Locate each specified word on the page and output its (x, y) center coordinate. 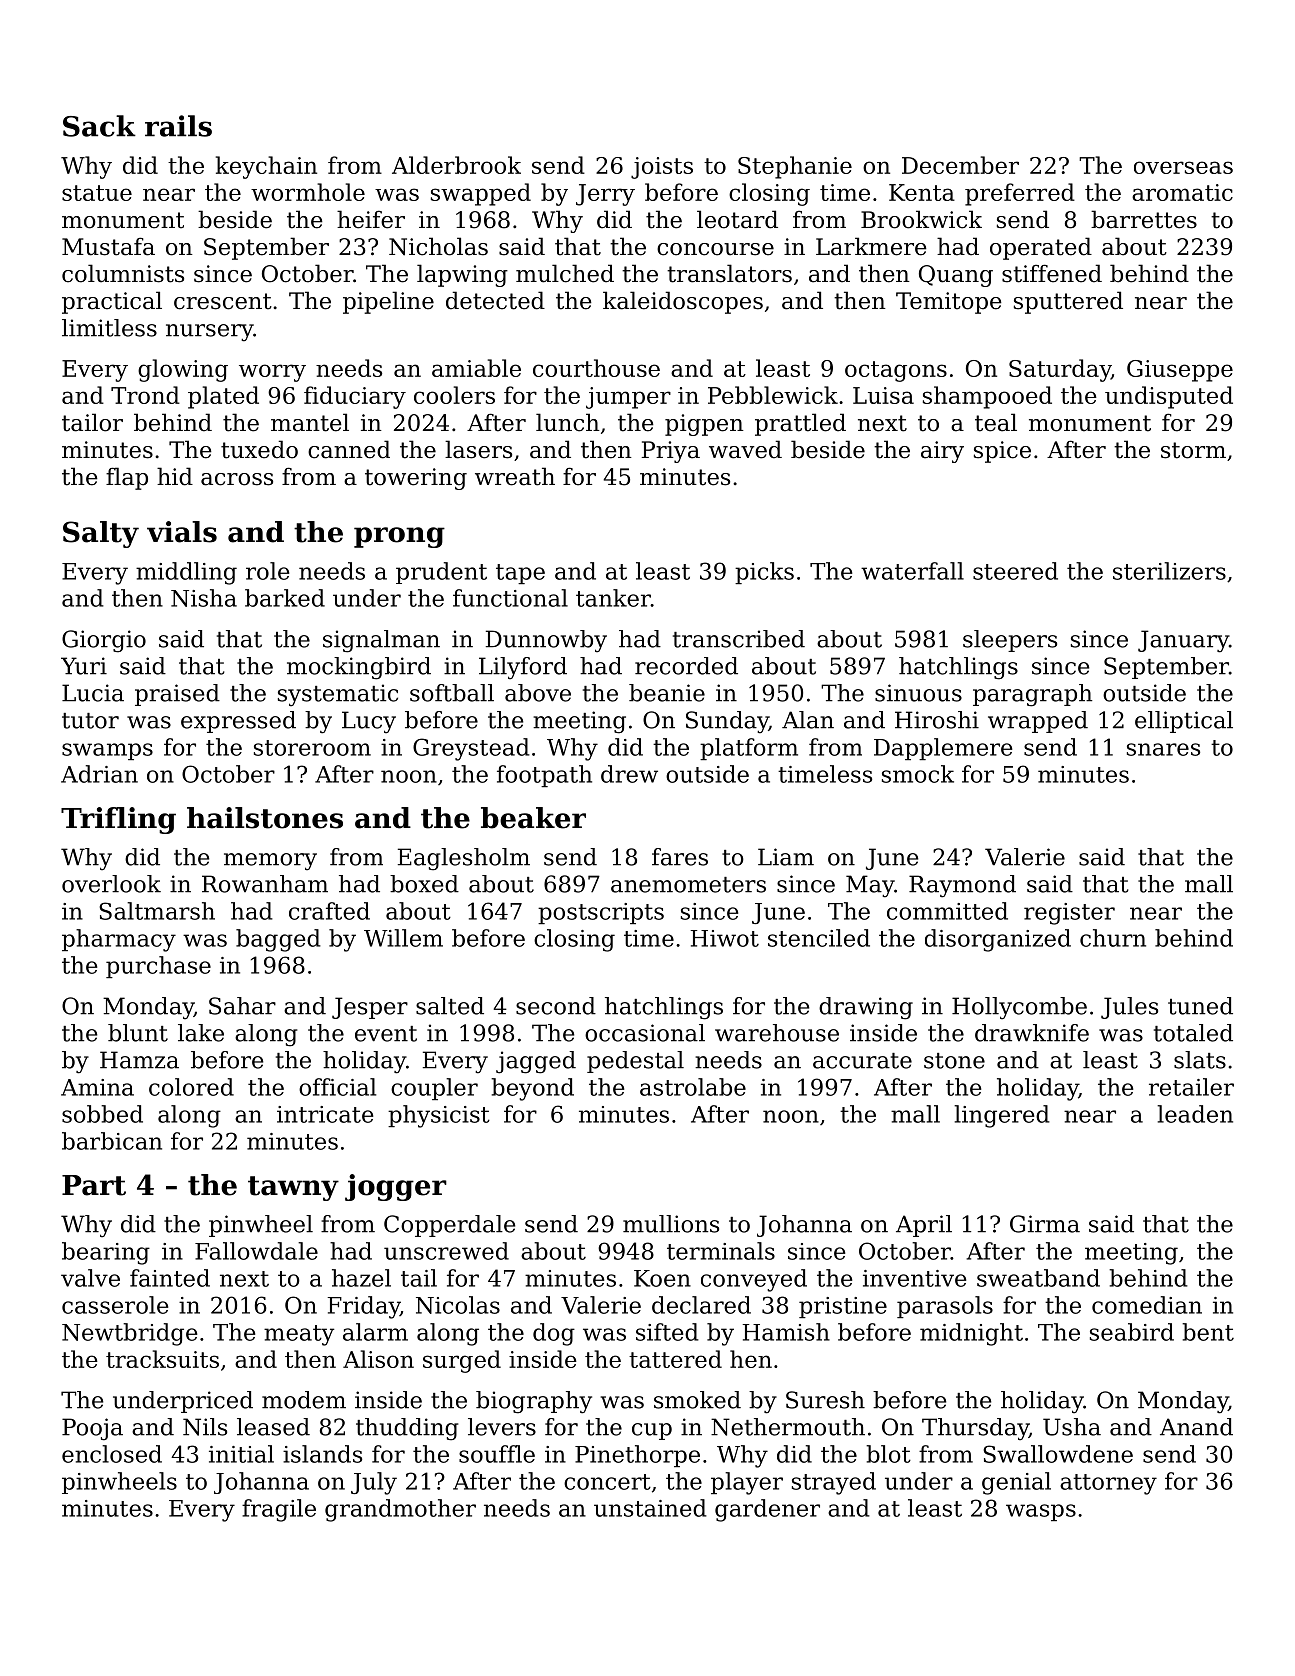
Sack (99, 126)
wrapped (1038, 722)
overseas (1183, 167)
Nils (205, 1427)
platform (749, 749)
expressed (238, 722)
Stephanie (795, 167)
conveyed (754, 1280)
